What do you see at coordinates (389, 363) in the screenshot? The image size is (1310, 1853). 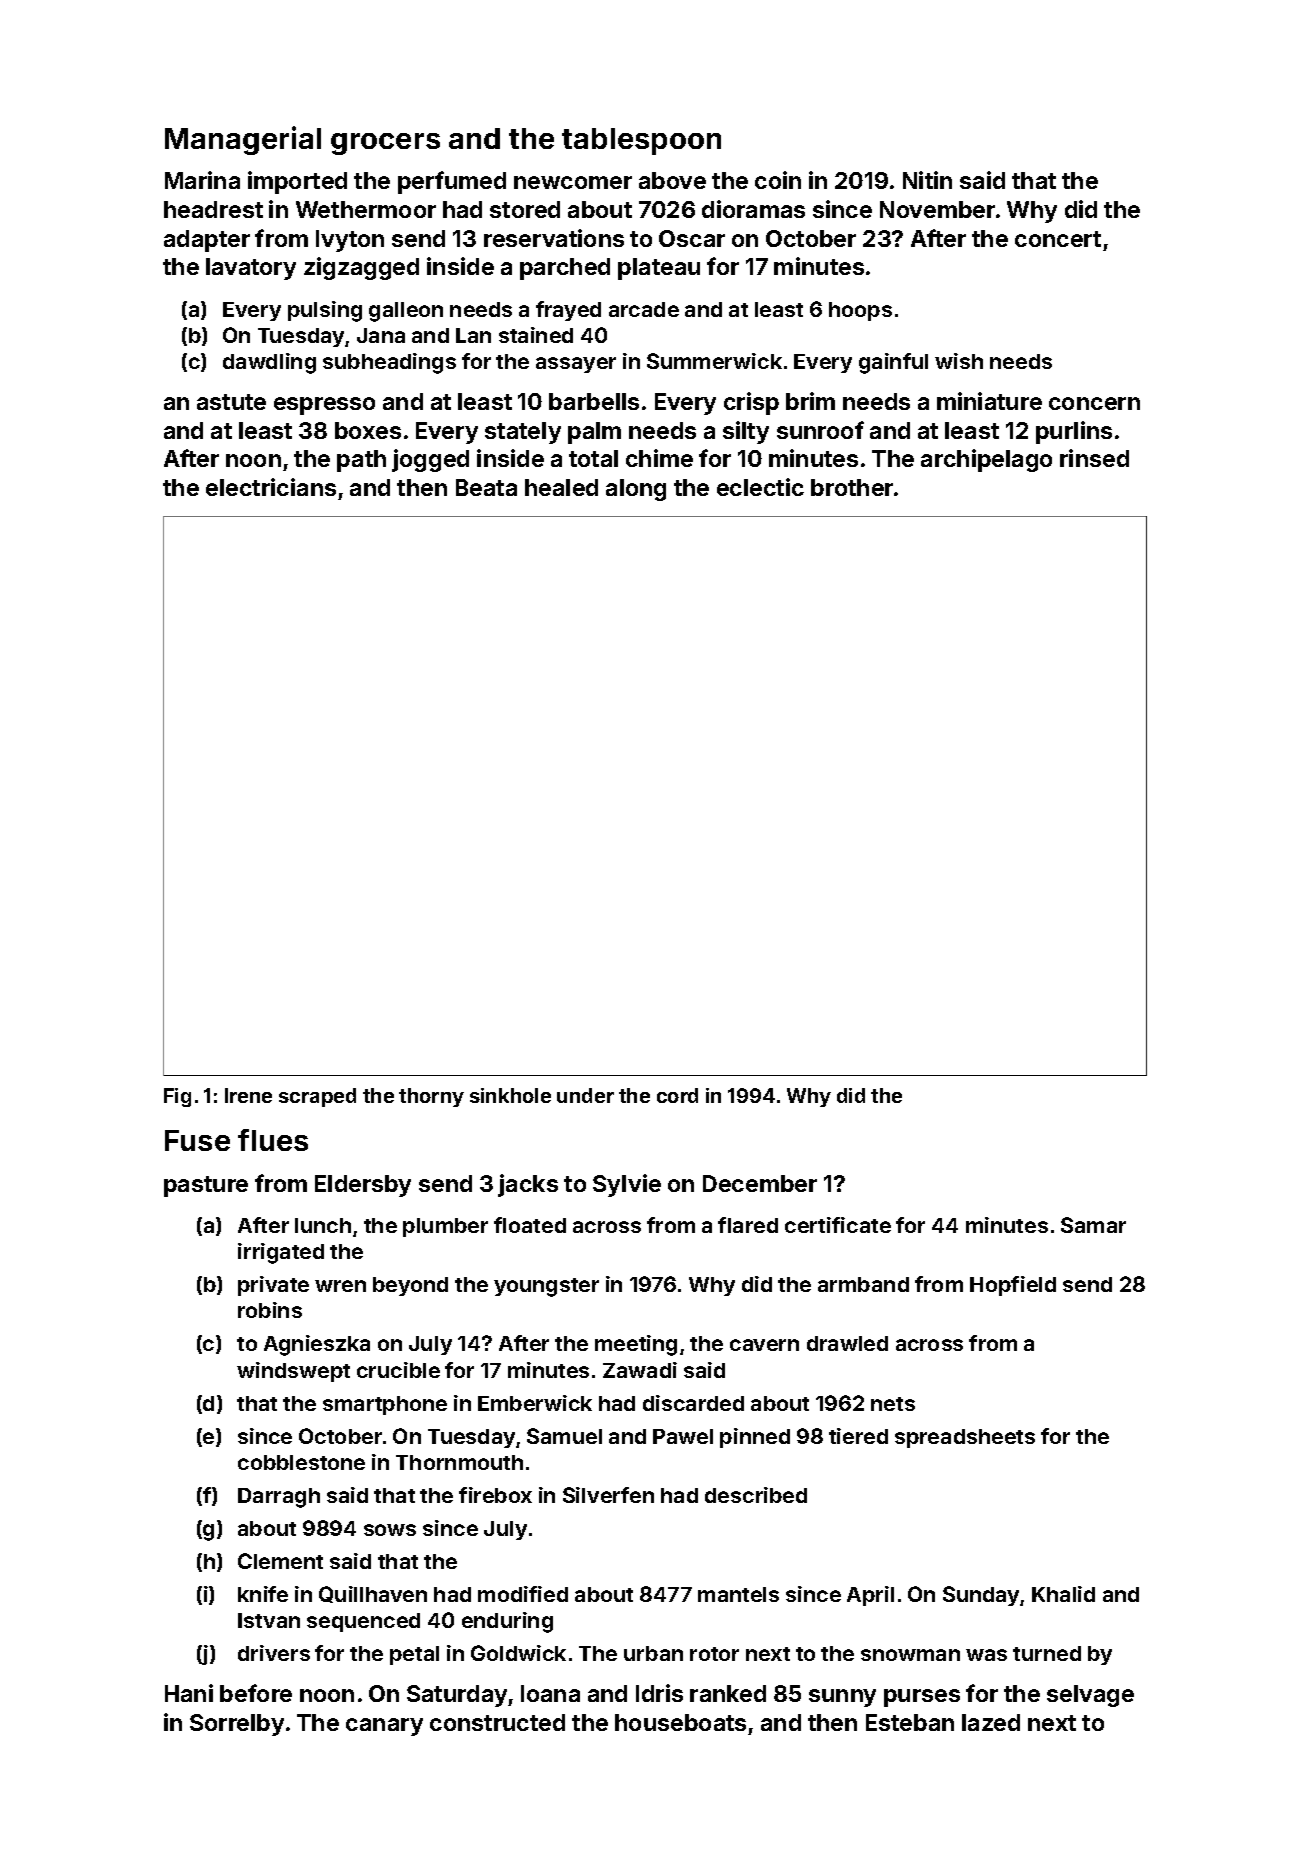 I see `subheadings` at bounding box center [389, 363].
